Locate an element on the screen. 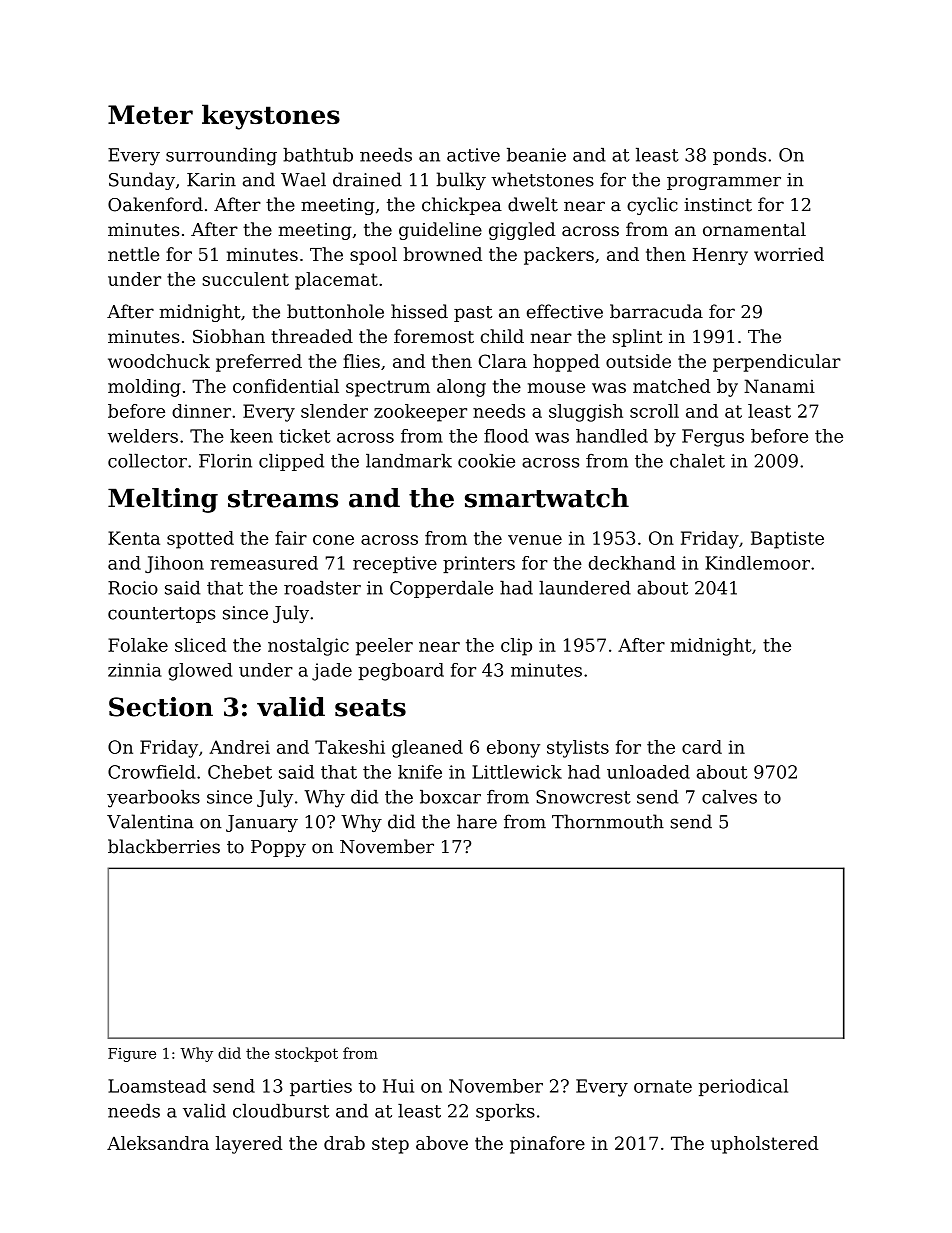 This screenshot has height=1233, width=952. calves is located at coordinates (729, 797).
